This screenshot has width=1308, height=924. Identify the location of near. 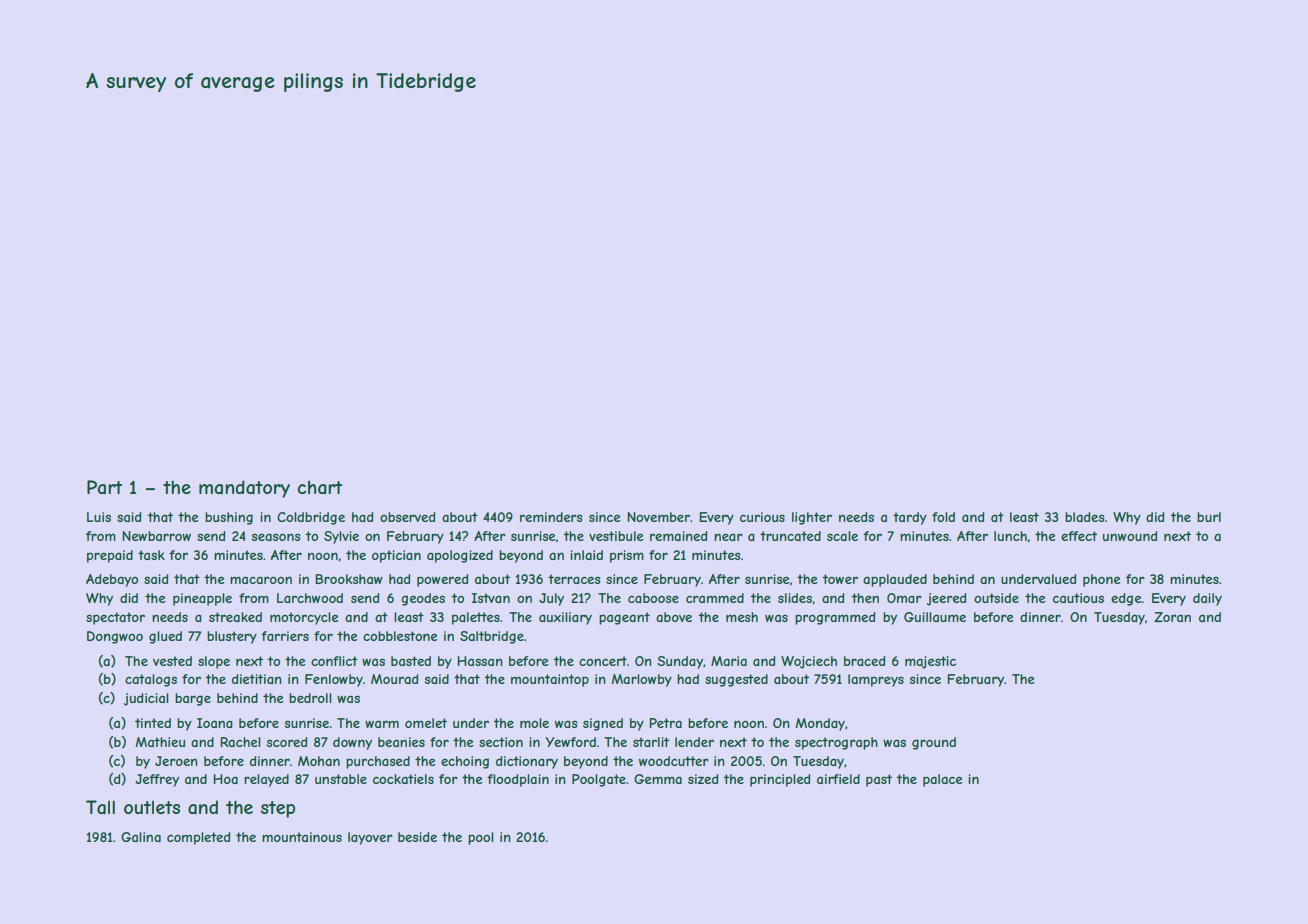
(728, 537).
